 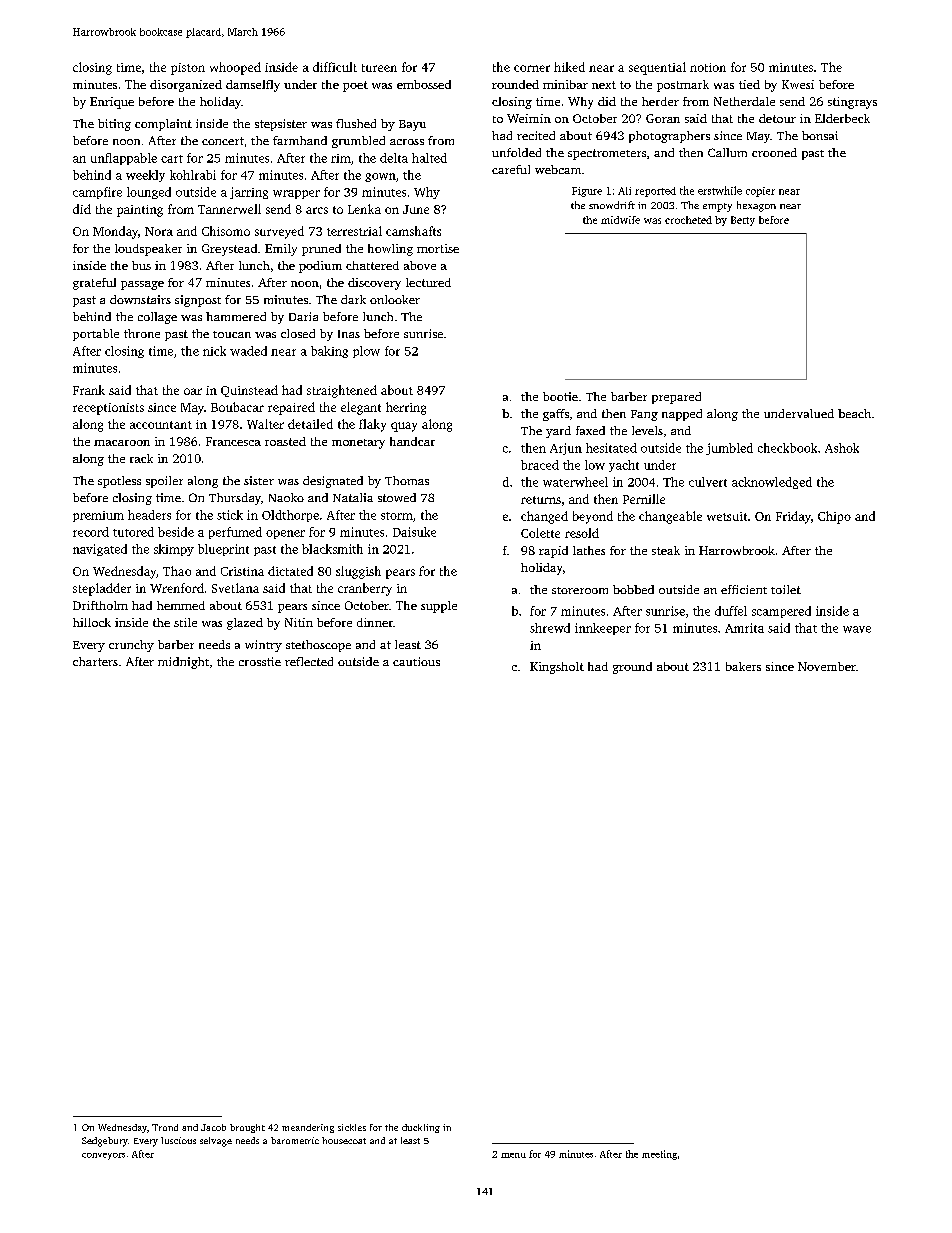 What do you see at coordinates (569, 67) in the page?
I see `hiked` at bounding box center [569, 67].
